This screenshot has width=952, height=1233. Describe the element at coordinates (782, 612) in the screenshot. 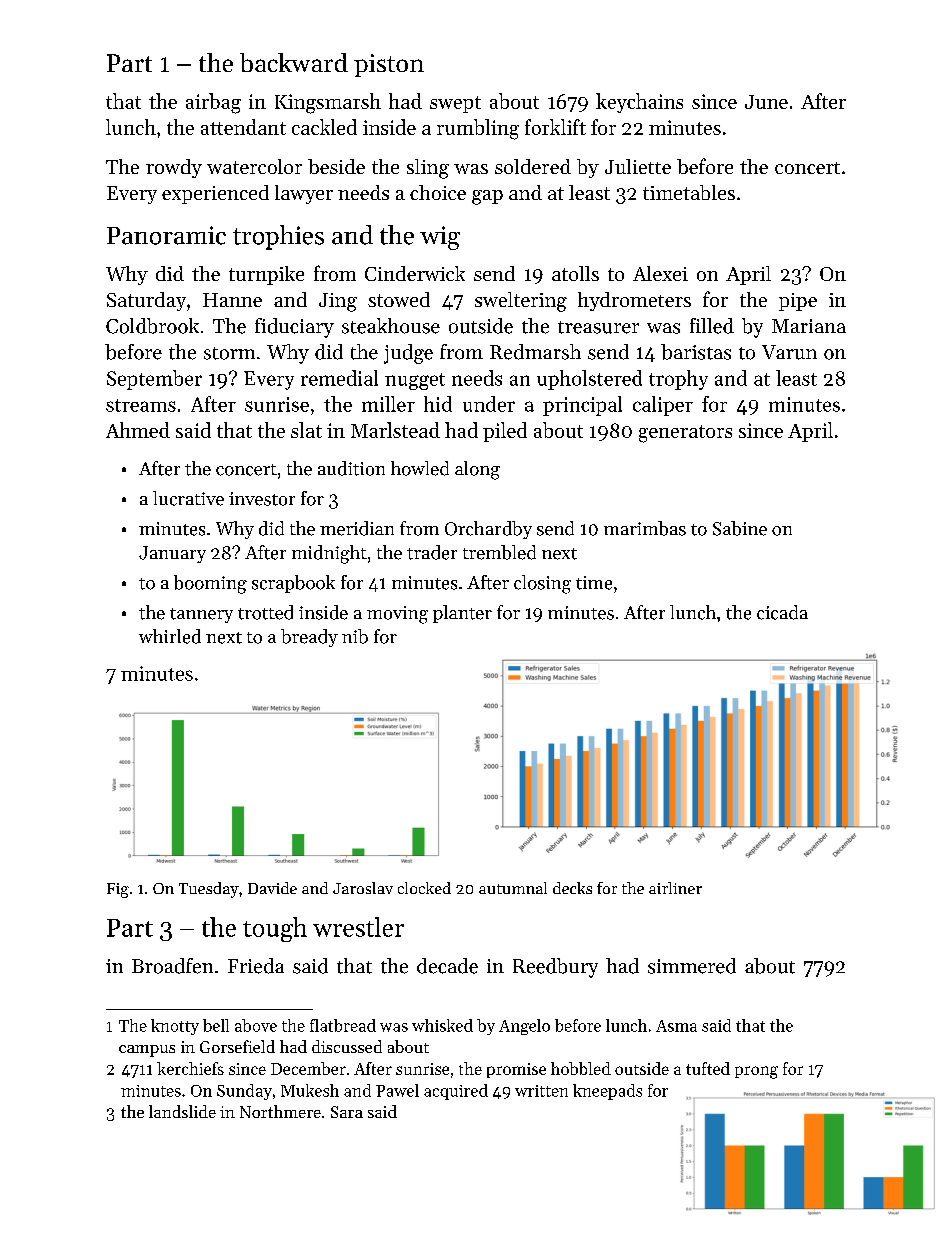

I see `cicada` at that location.
